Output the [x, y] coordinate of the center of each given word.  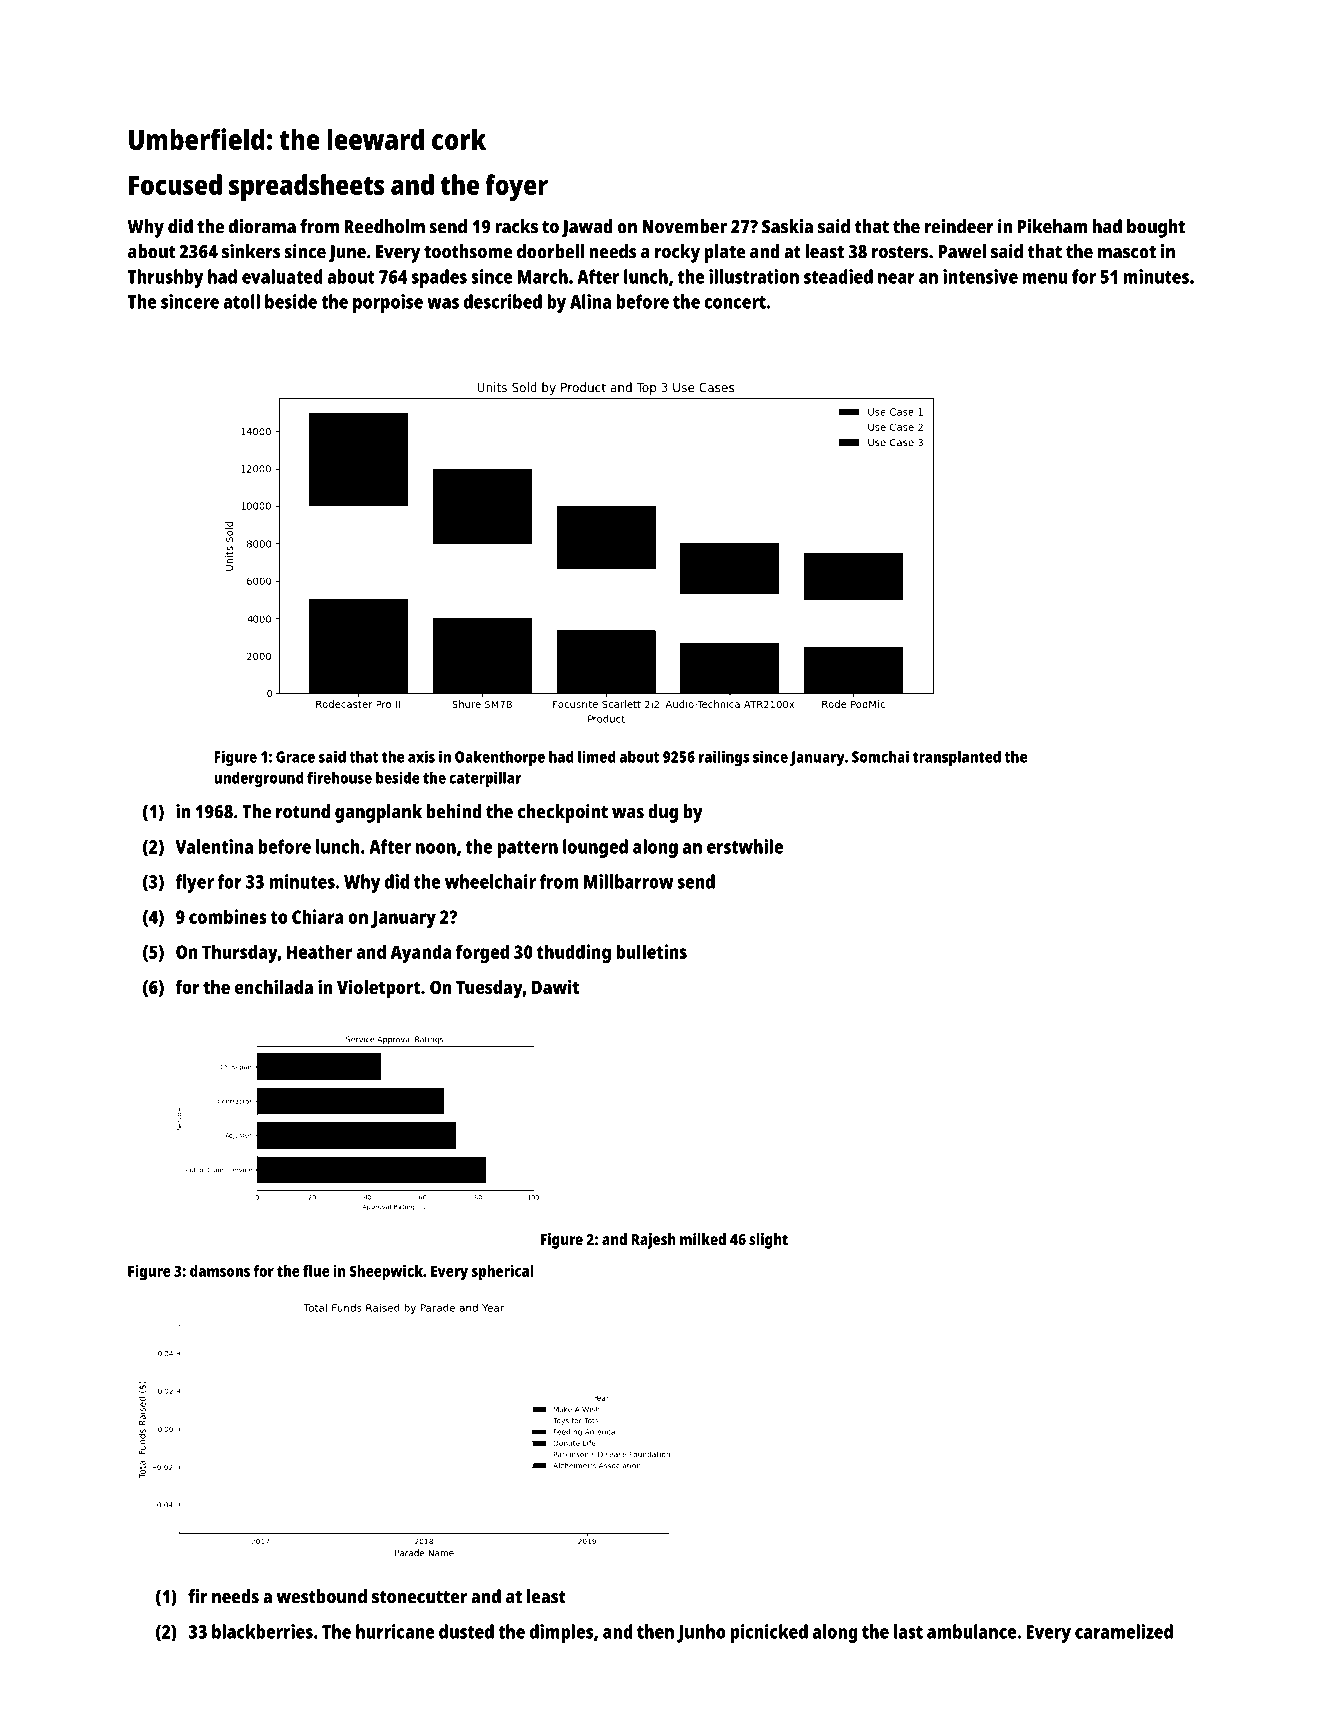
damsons [220, 1271]
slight [768, 1241]
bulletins [651, 951]
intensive [980, 276]
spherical [503, 1273]
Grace [295, 757]
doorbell [550, 251]
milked [703, 1239]
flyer [194, 883]
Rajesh [653, 1241]
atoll [241, 301]
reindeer [959, 226]
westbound [321, 1596]
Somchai [880, 756]
